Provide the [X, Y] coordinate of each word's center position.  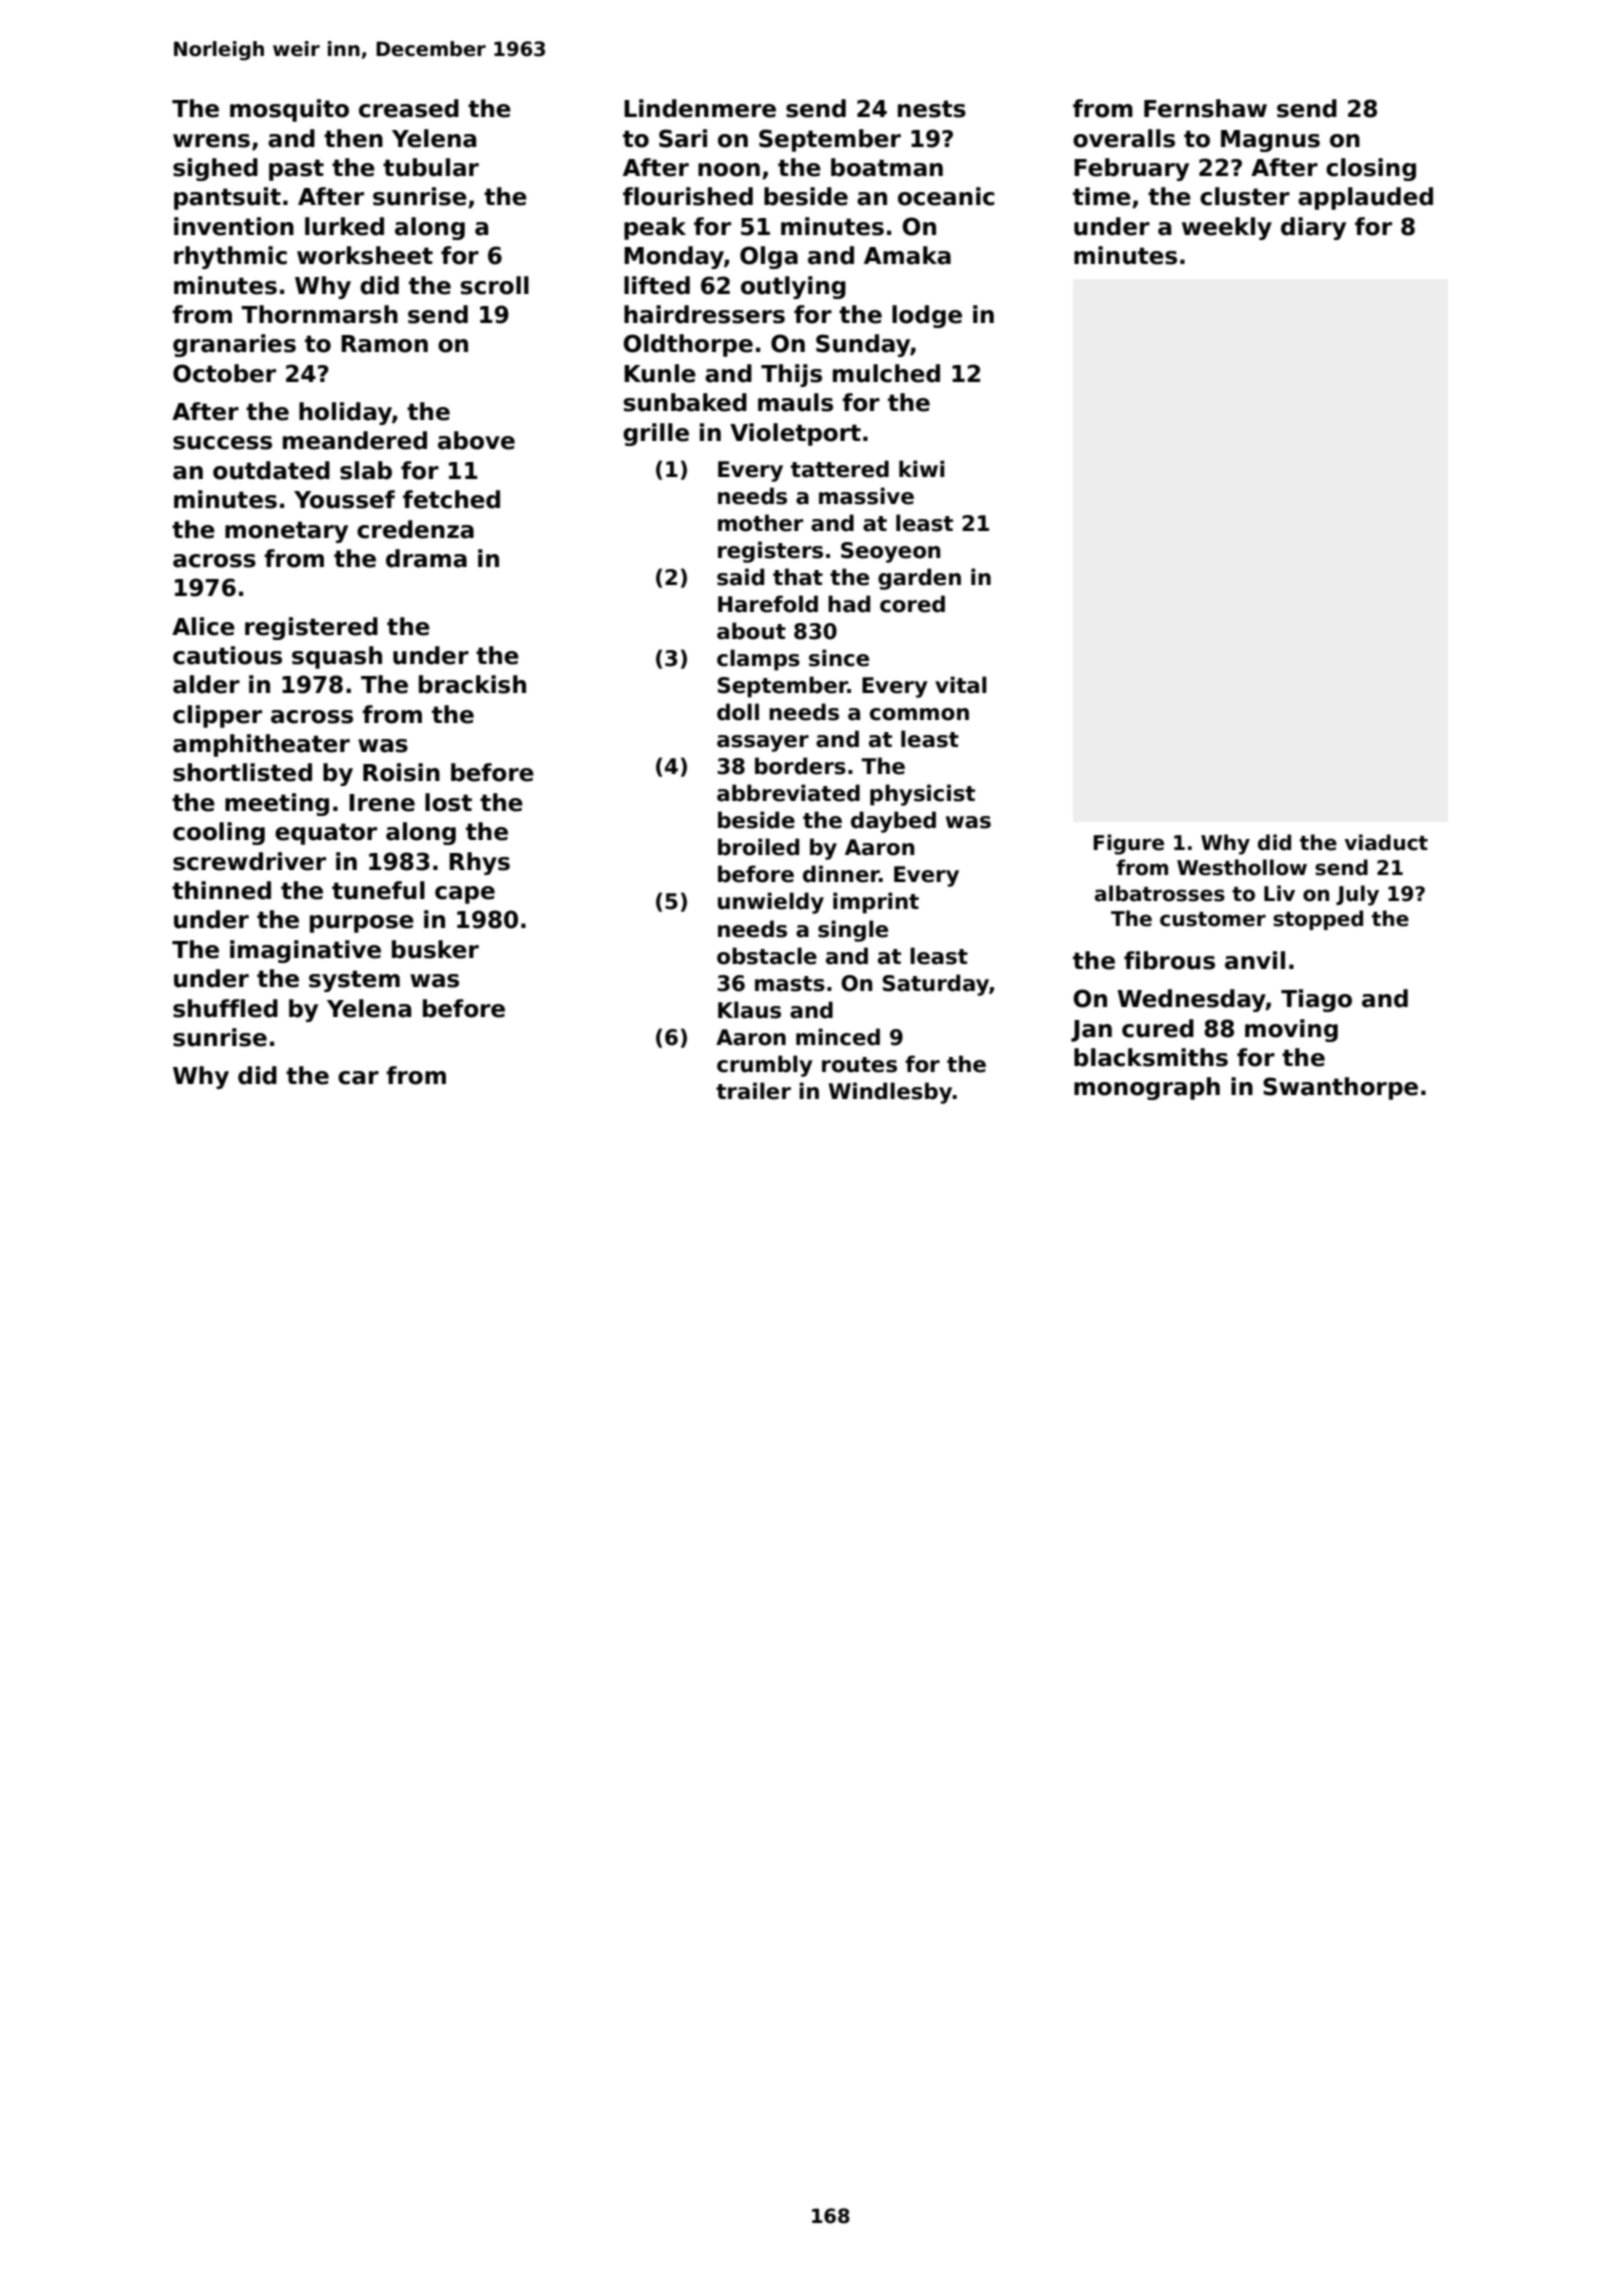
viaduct [1386, 842]
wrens [211, 141]
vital [961, 685]
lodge [927, 316]
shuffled [225, 1008]
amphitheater [261, 745]
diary [1313, 228]
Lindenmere [700, 108]
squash [337, 657]
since [839, 658]
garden [919, 579]
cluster [1245, 196]
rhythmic [230, 257]
